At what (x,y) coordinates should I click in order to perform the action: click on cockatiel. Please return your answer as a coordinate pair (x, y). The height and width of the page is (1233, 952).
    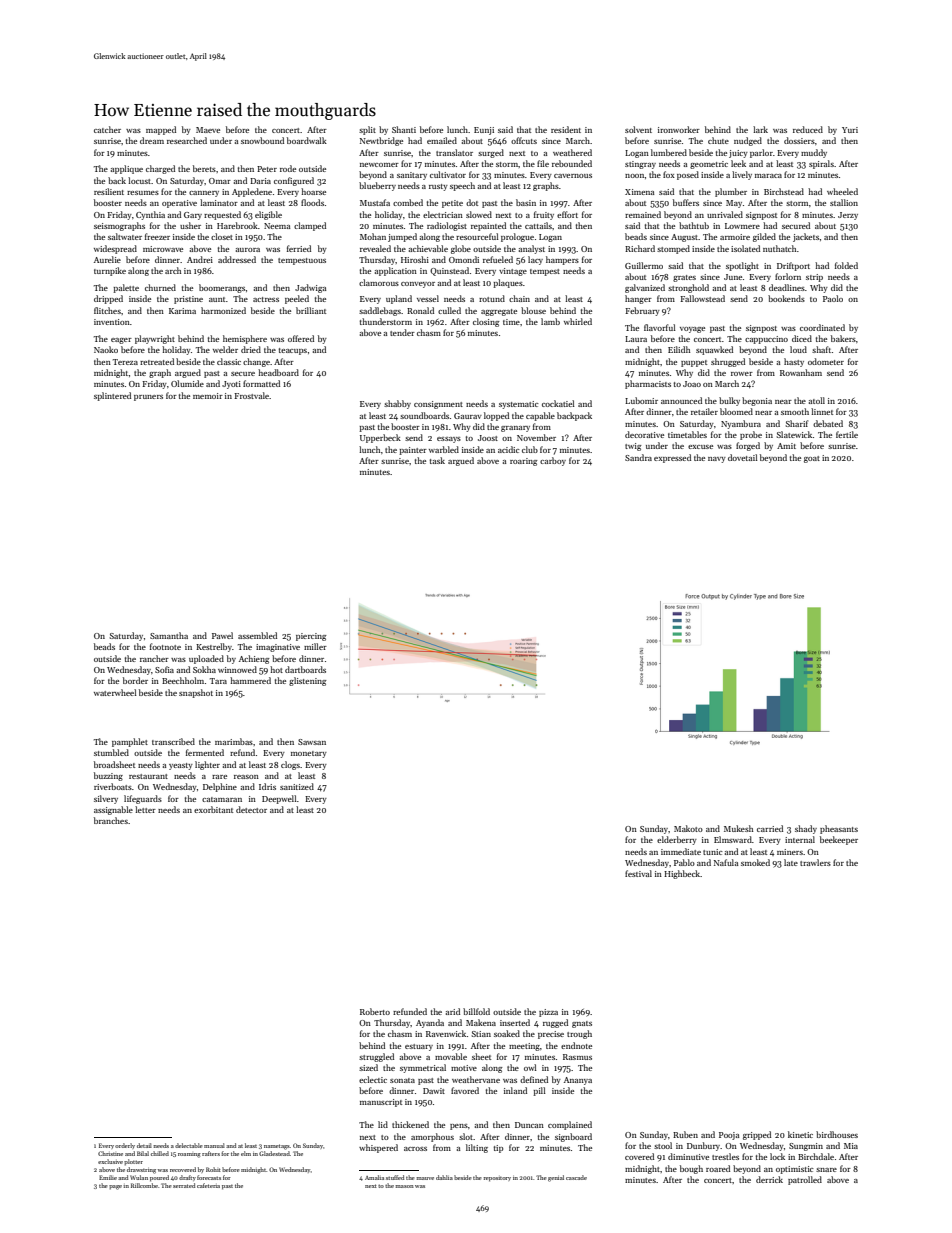
    Looking at the image, I should click on (558, 403).
